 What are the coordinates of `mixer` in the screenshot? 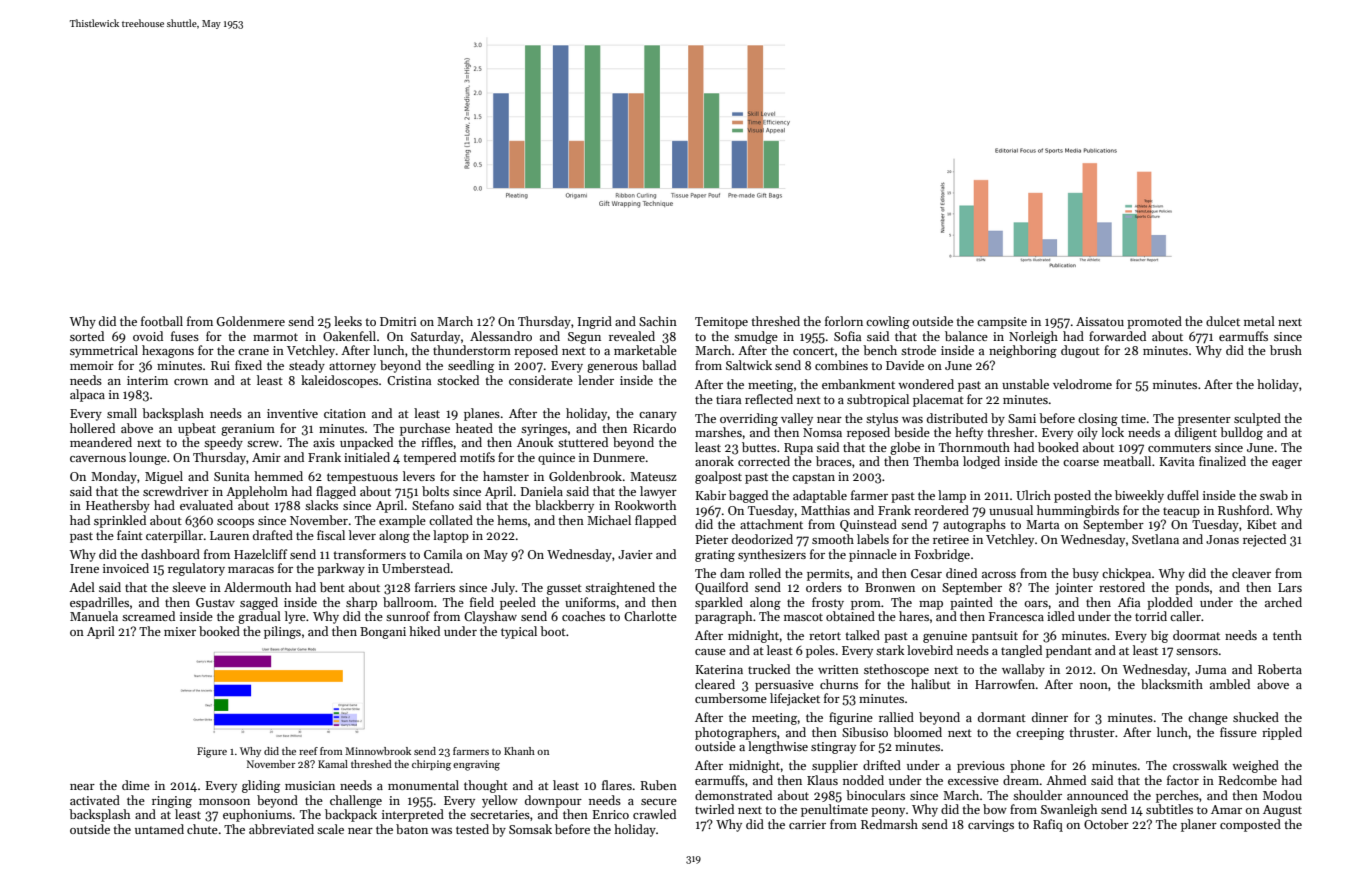 It's located at (180, 631).
